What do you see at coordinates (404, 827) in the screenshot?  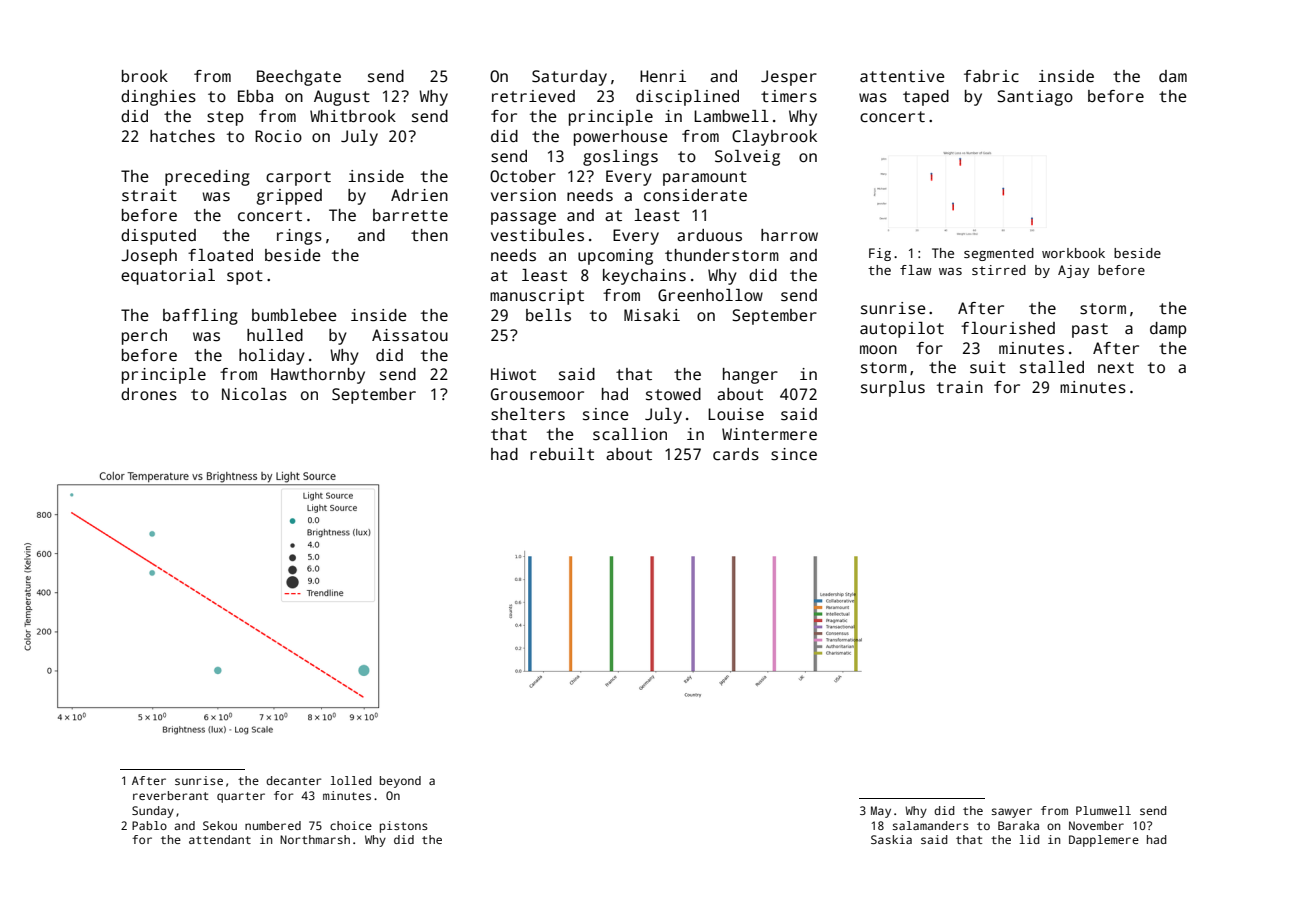 I see `pistons` at bounding box center [404, 827].
